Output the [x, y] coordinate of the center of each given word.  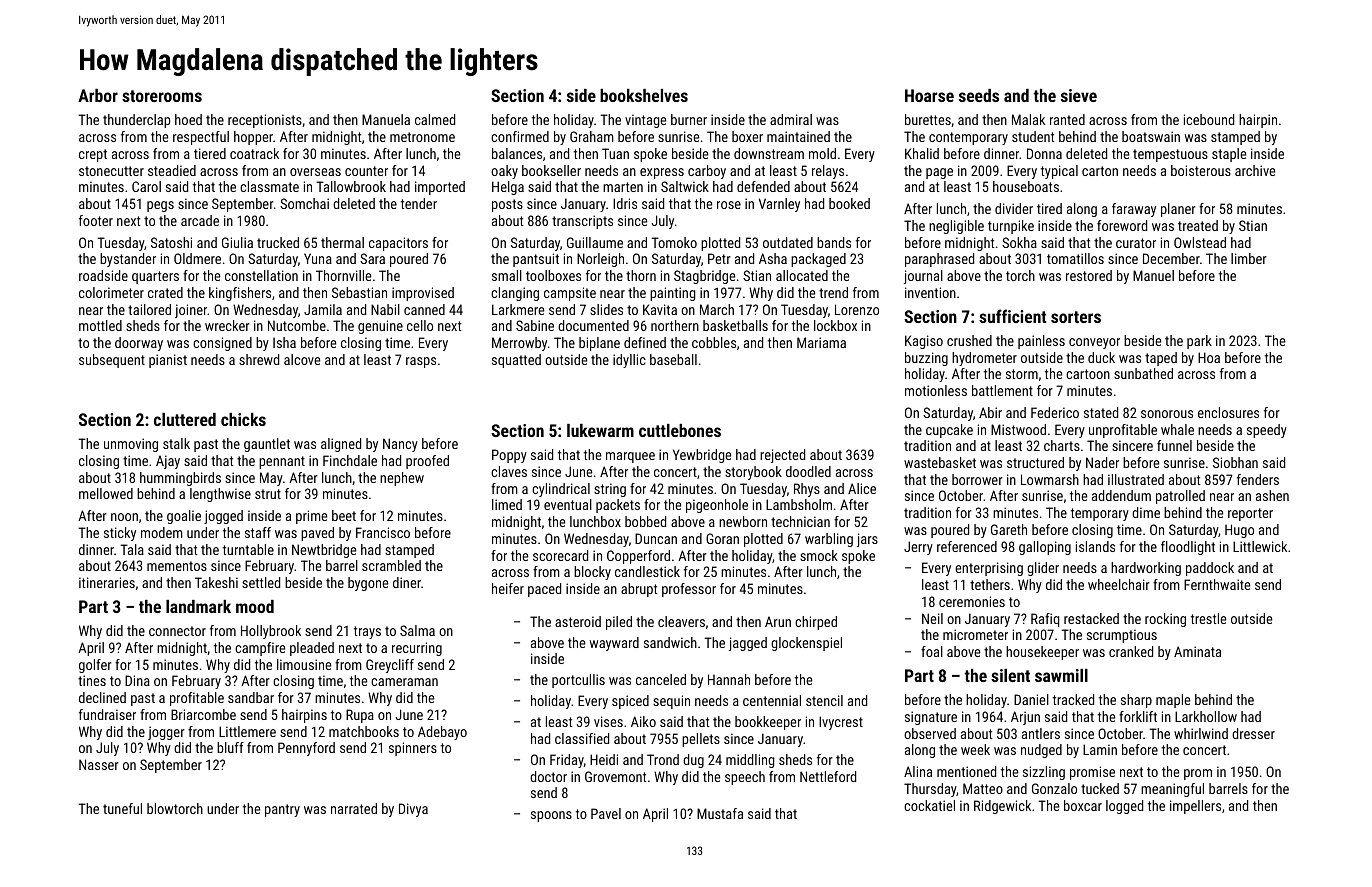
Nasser [99, 764]
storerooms [162, 96]
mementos [177, 566]
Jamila [323, 309]
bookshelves [644, 95]
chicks [243, 419]
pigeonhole [717, 506]
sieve [1079, 95]
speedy [1267, 431]
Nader [1102, 462]
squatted [516, 361]
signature [931, 718]
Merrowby [519, 344]
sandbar [251, 697]
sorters [1076, 317]
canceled [661, 679]
